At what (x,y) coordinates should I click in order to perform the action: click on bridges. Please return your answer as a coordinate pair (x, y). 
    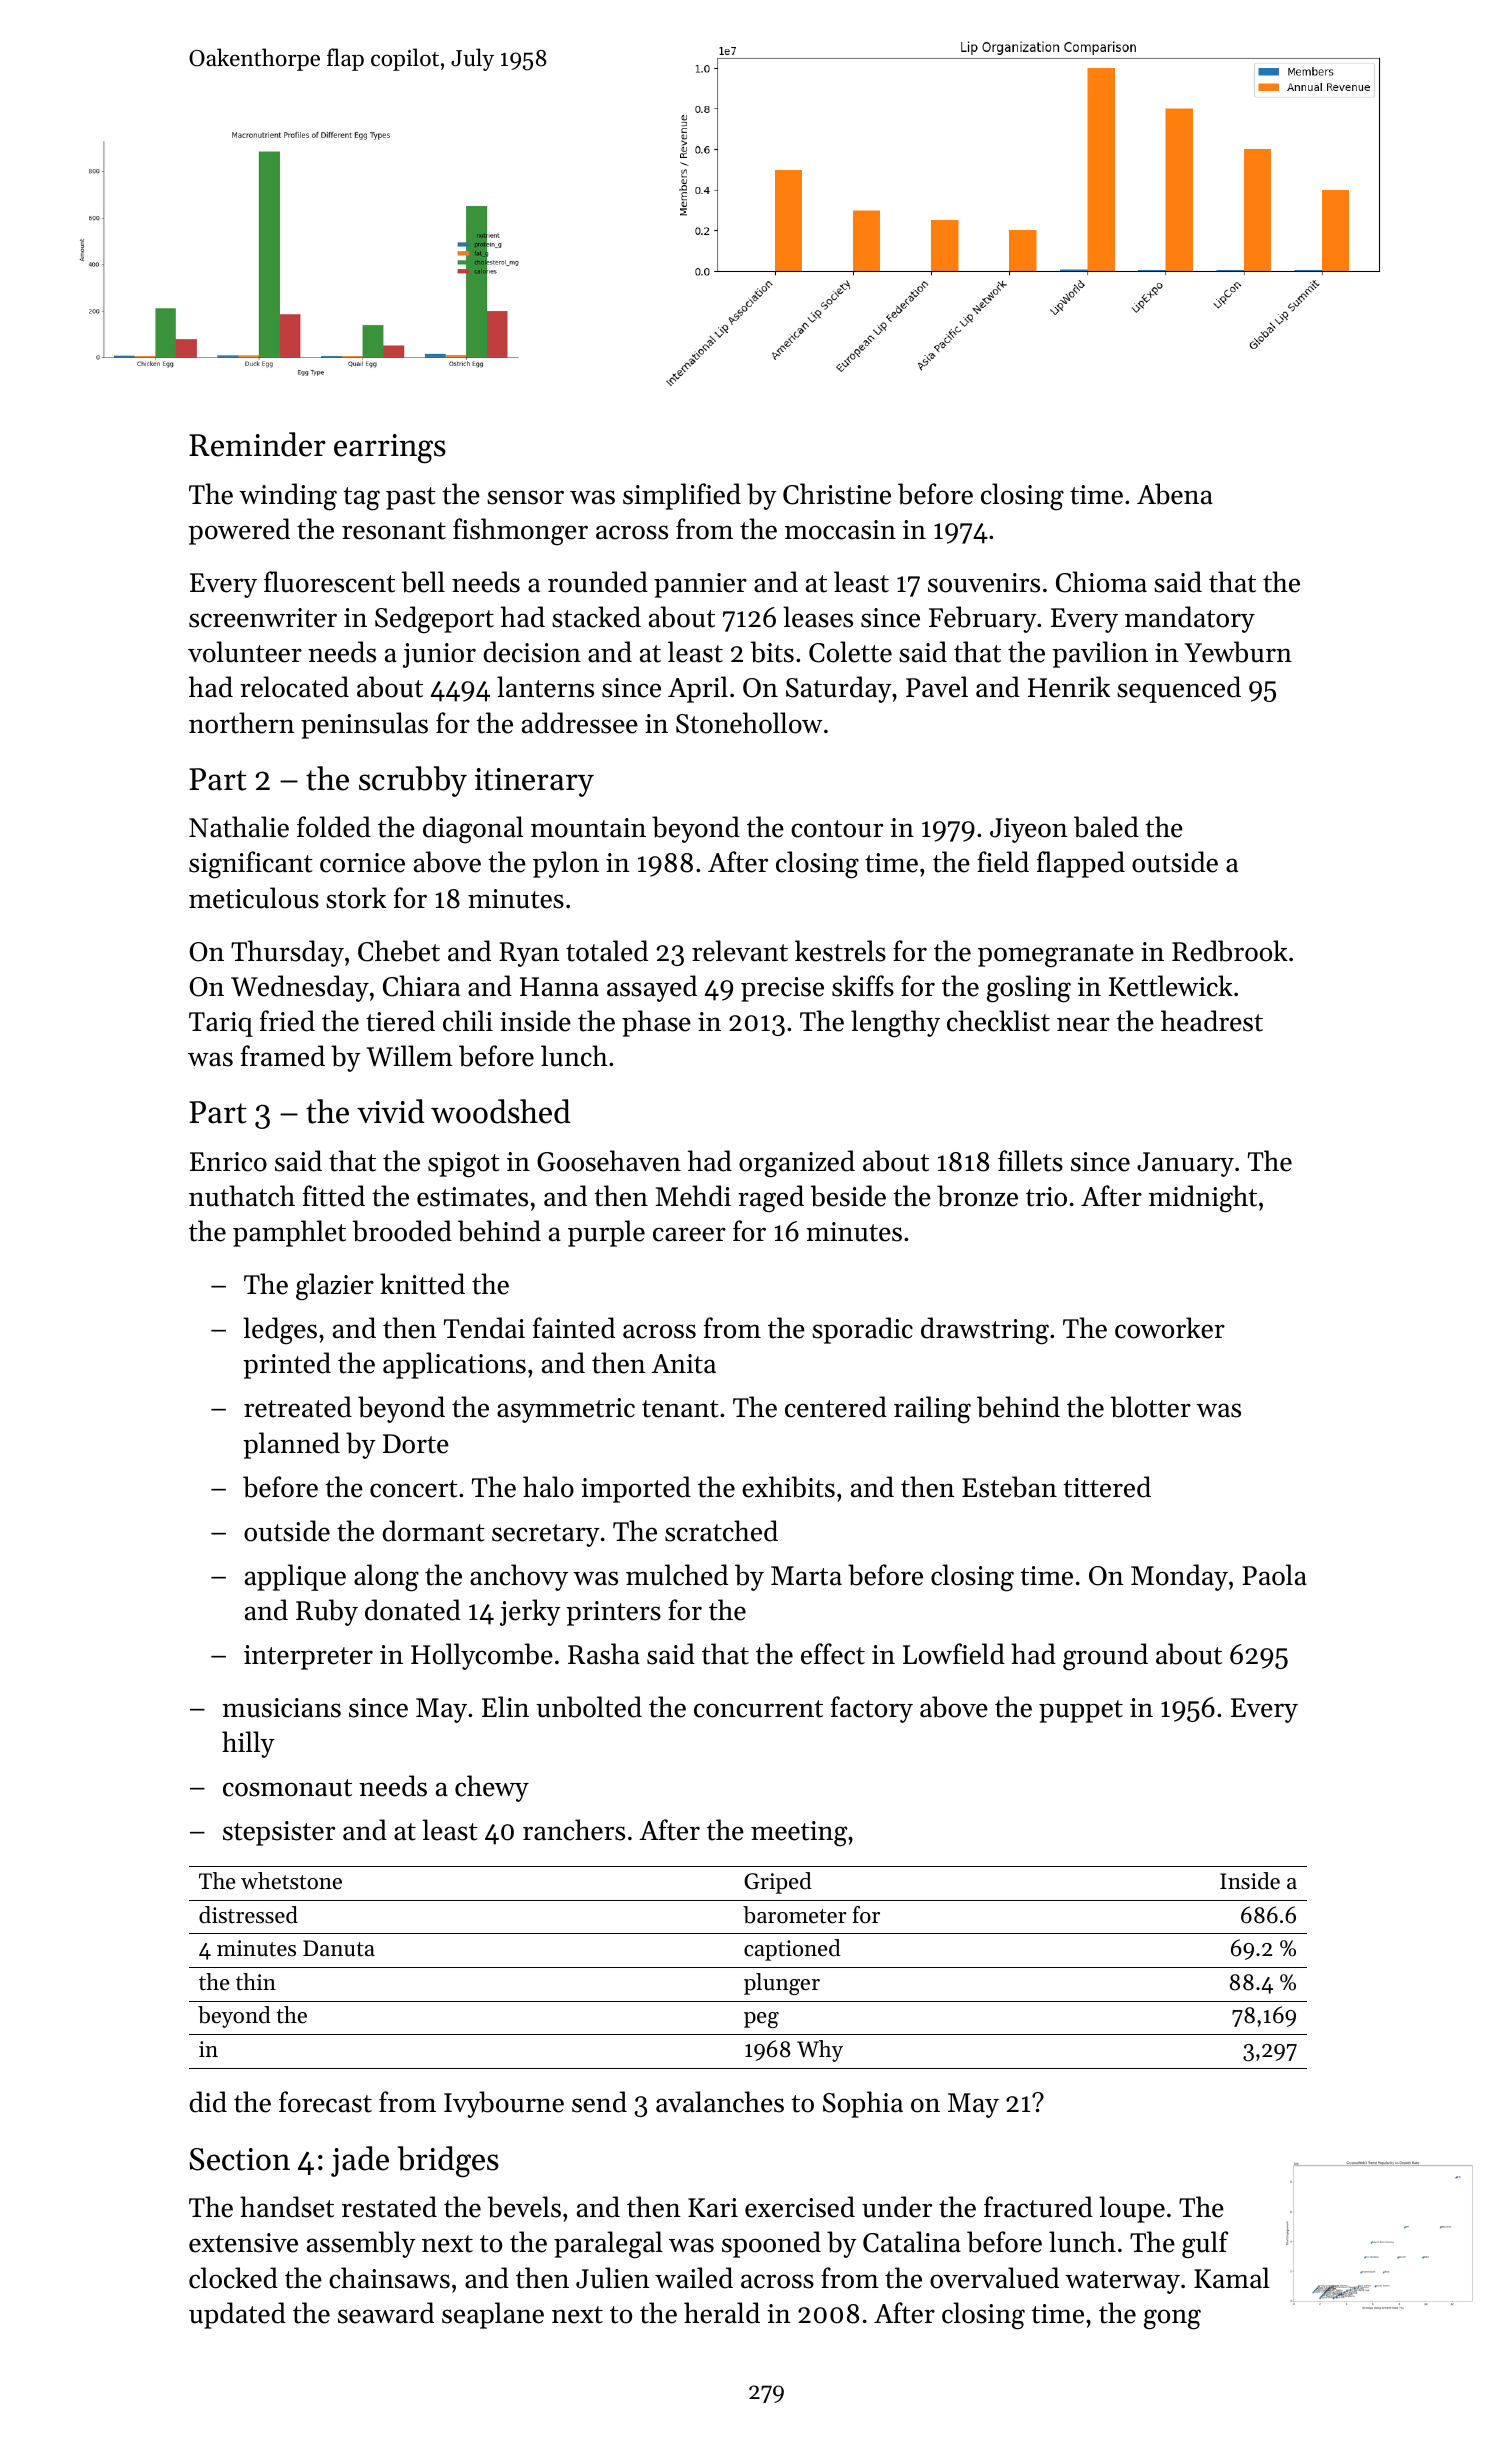
    Looking at the image, I should click on (448, 2162).
